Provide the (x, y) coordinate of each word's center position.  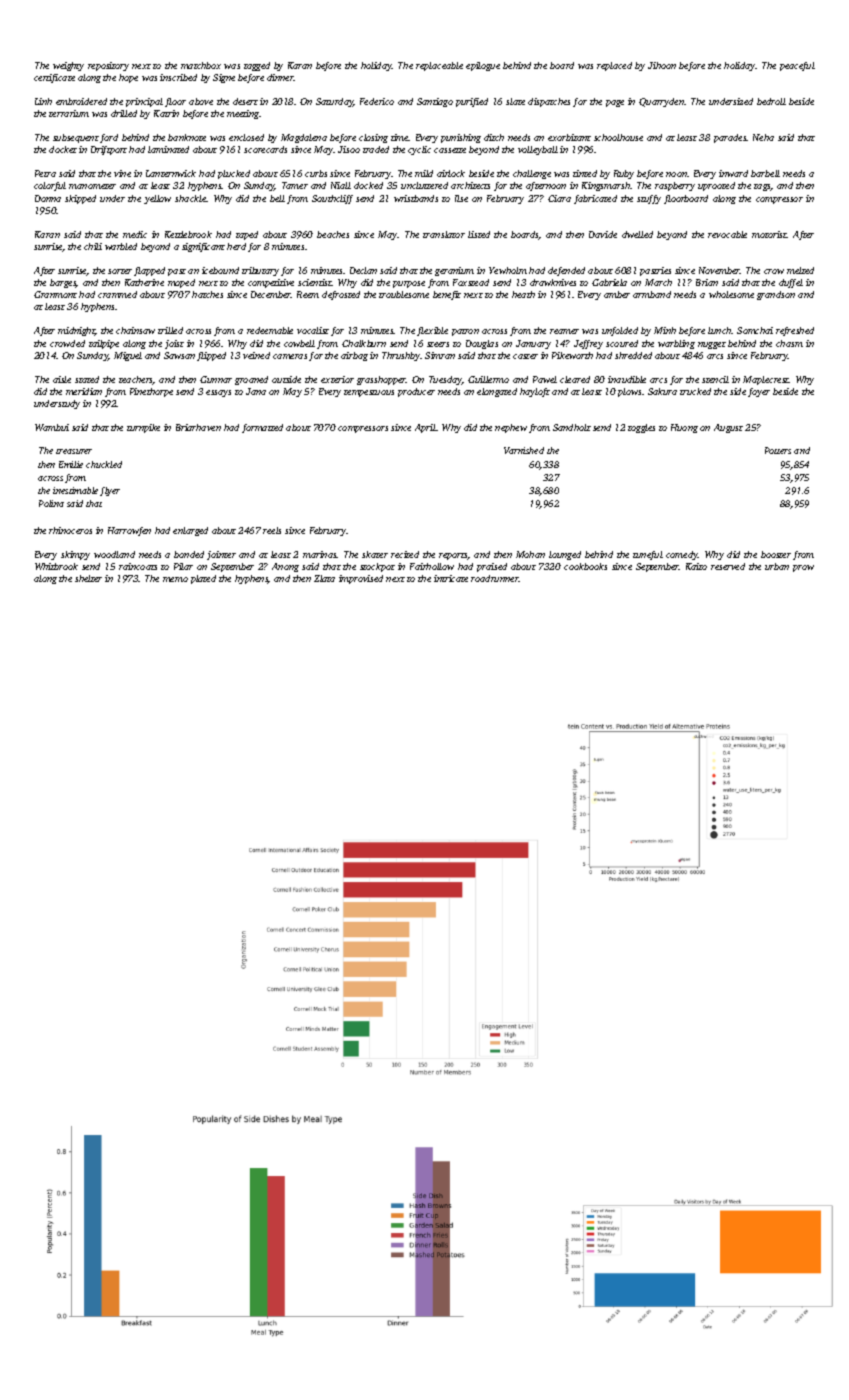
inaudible (627, 379)
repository (108, 66)
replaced (614, 66)
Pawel (545, 379)
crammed (117, 294)
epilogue (483, 66)
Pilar (183, 566)
